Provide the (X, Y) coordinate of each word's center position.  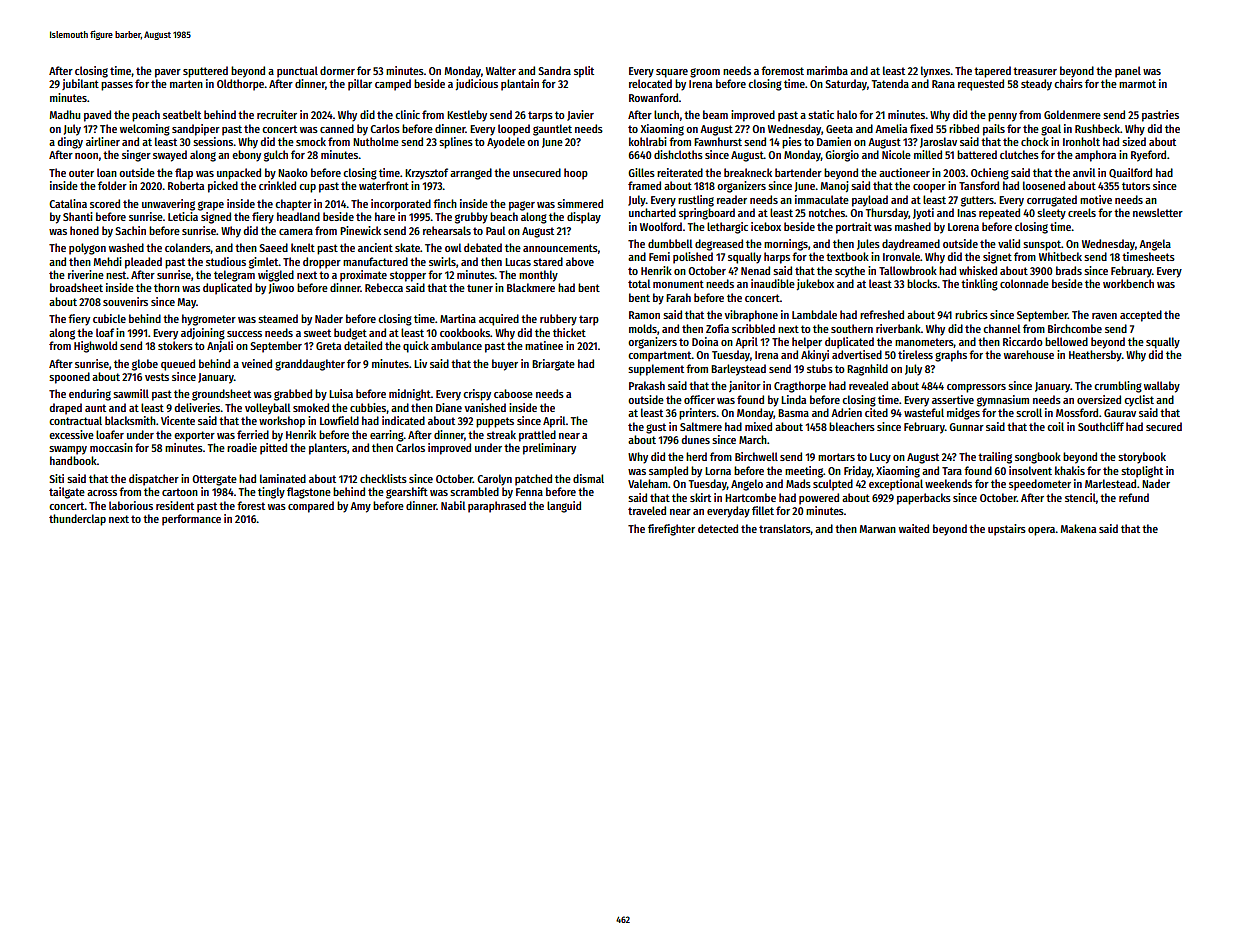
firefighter (671, 530)
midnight (410, 395)
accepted (1141, 316)
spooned (69, 378)
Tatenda (890, 83)
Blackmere (531, 287)
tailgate (67, 493)
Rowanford (654, 97)
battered (977, 154)
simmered (580, 203)
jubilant (80, 84)
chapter (293, 205)
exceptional (896, 485)
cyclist (1139, 401)
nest (116, 275)
